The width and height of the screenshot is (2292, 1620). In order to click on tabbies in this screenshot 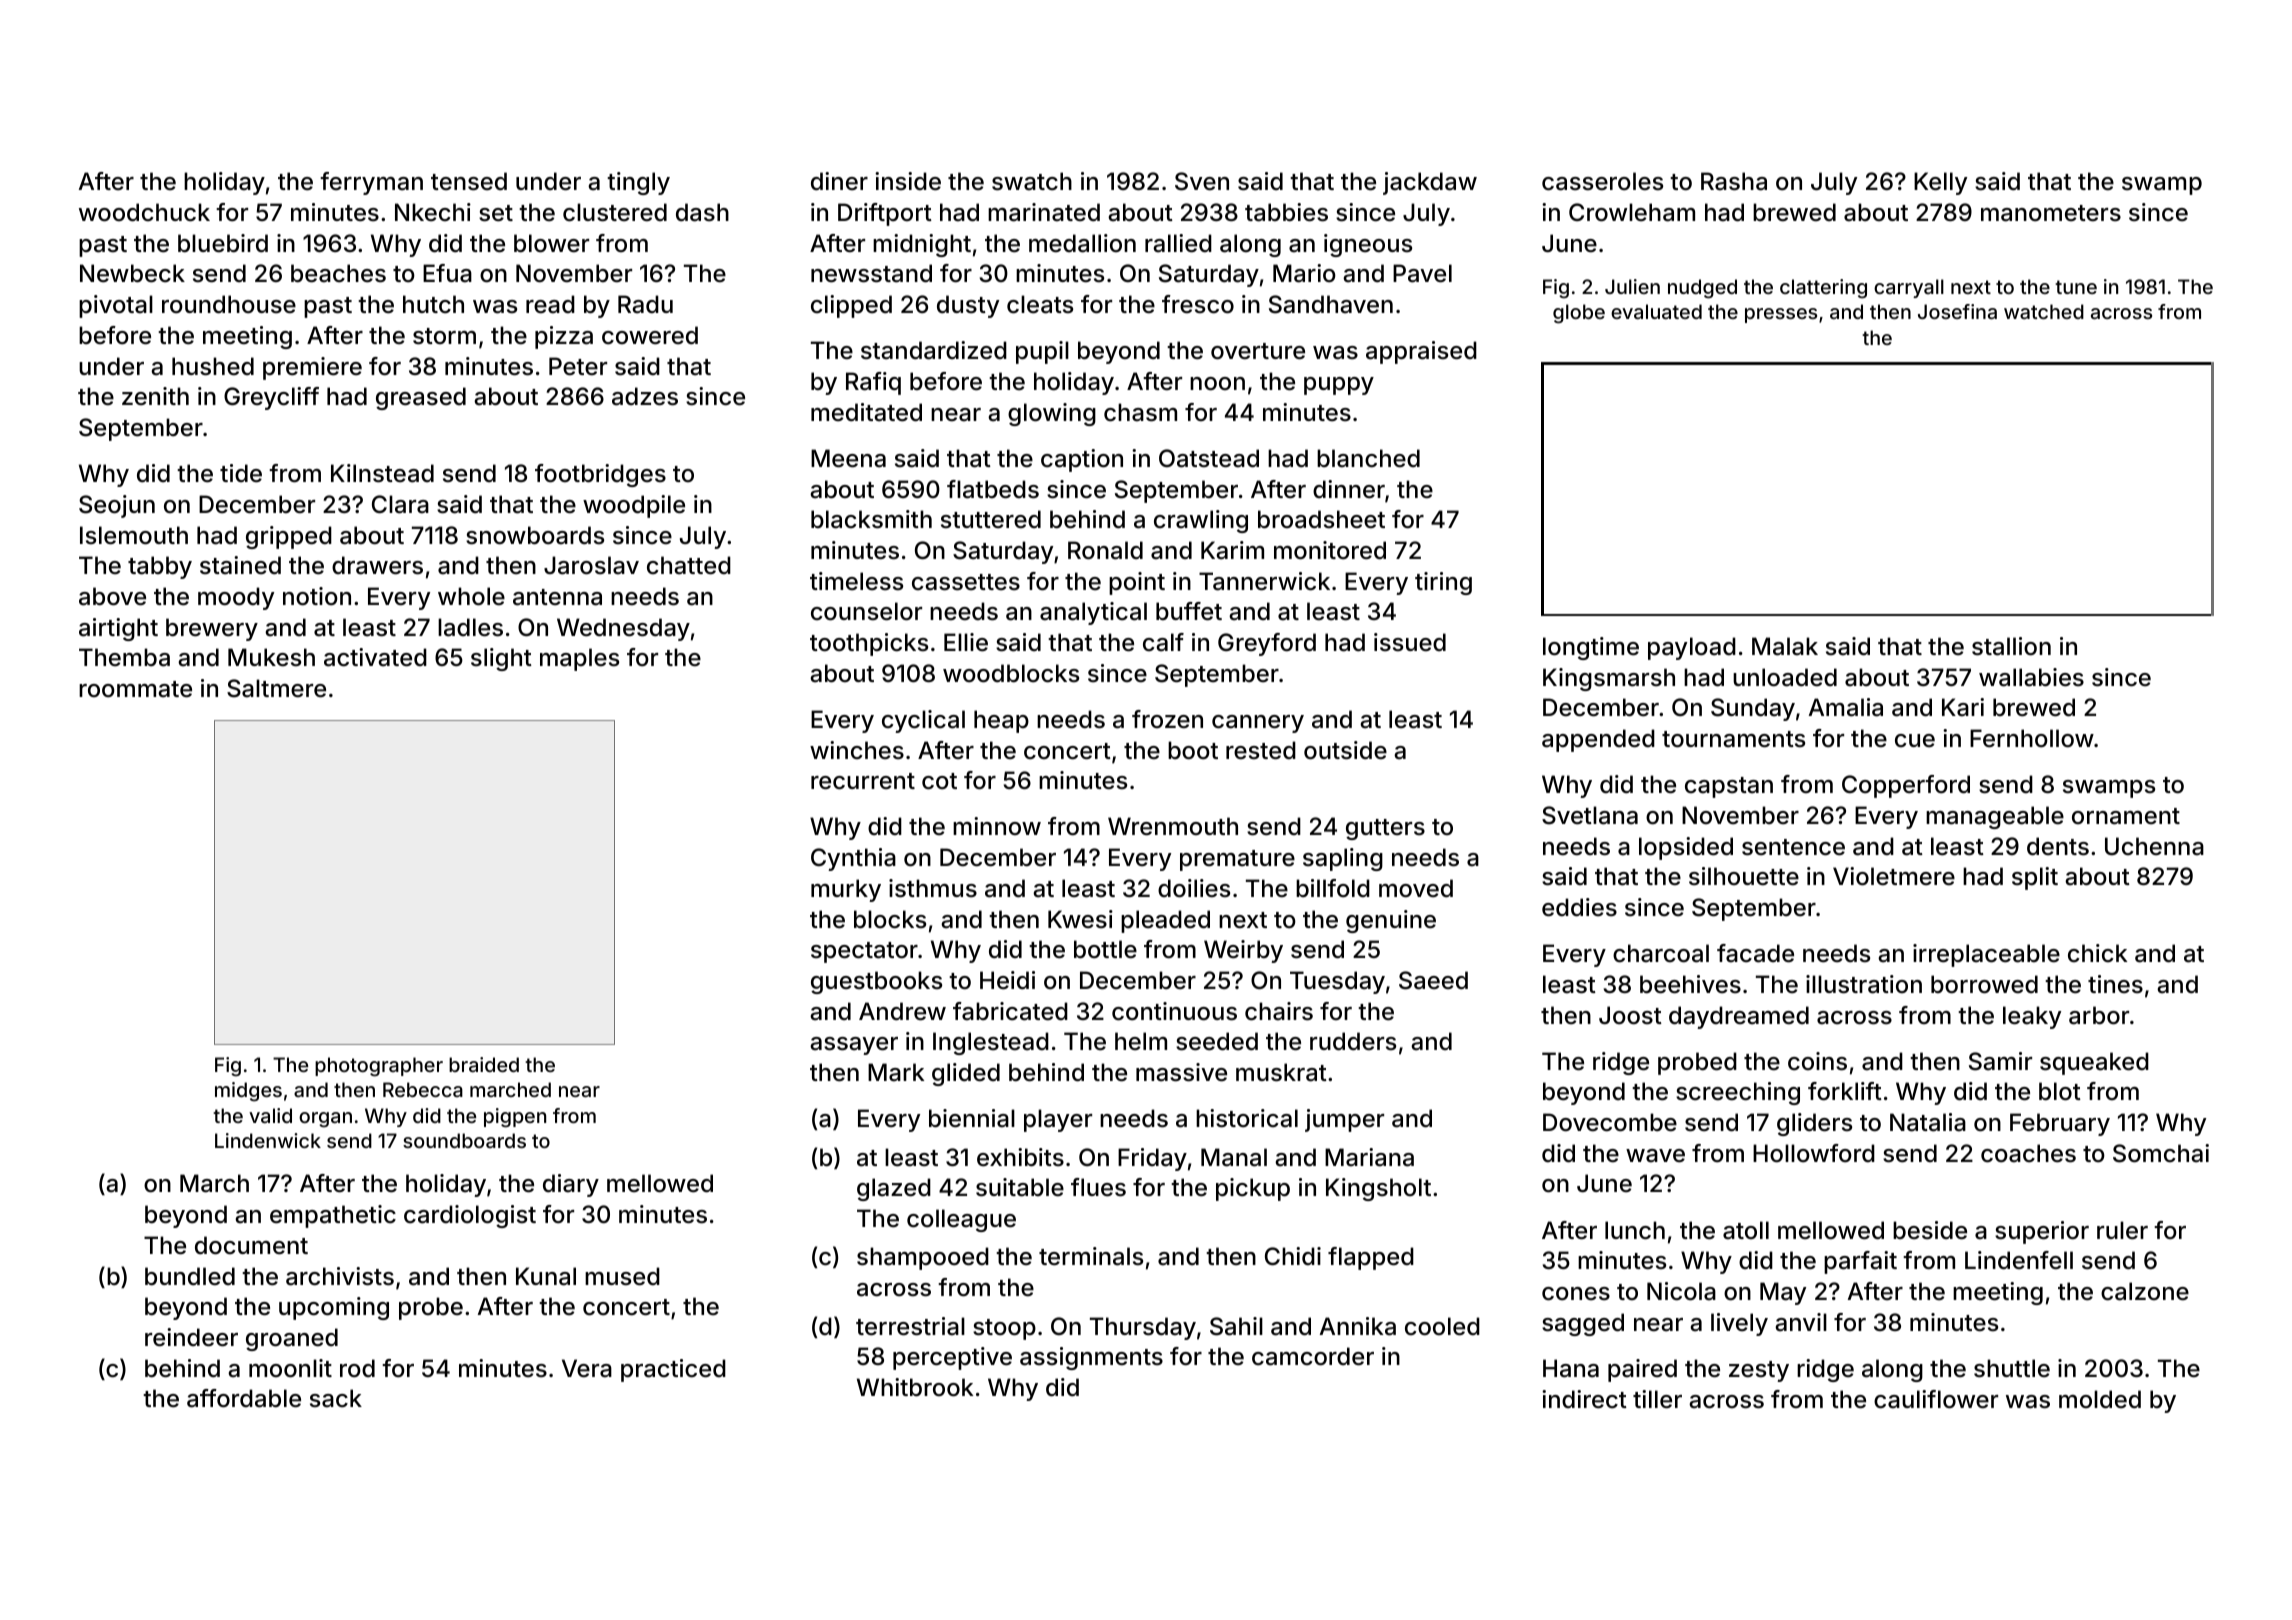, I will do `click(1286, 212)`.
